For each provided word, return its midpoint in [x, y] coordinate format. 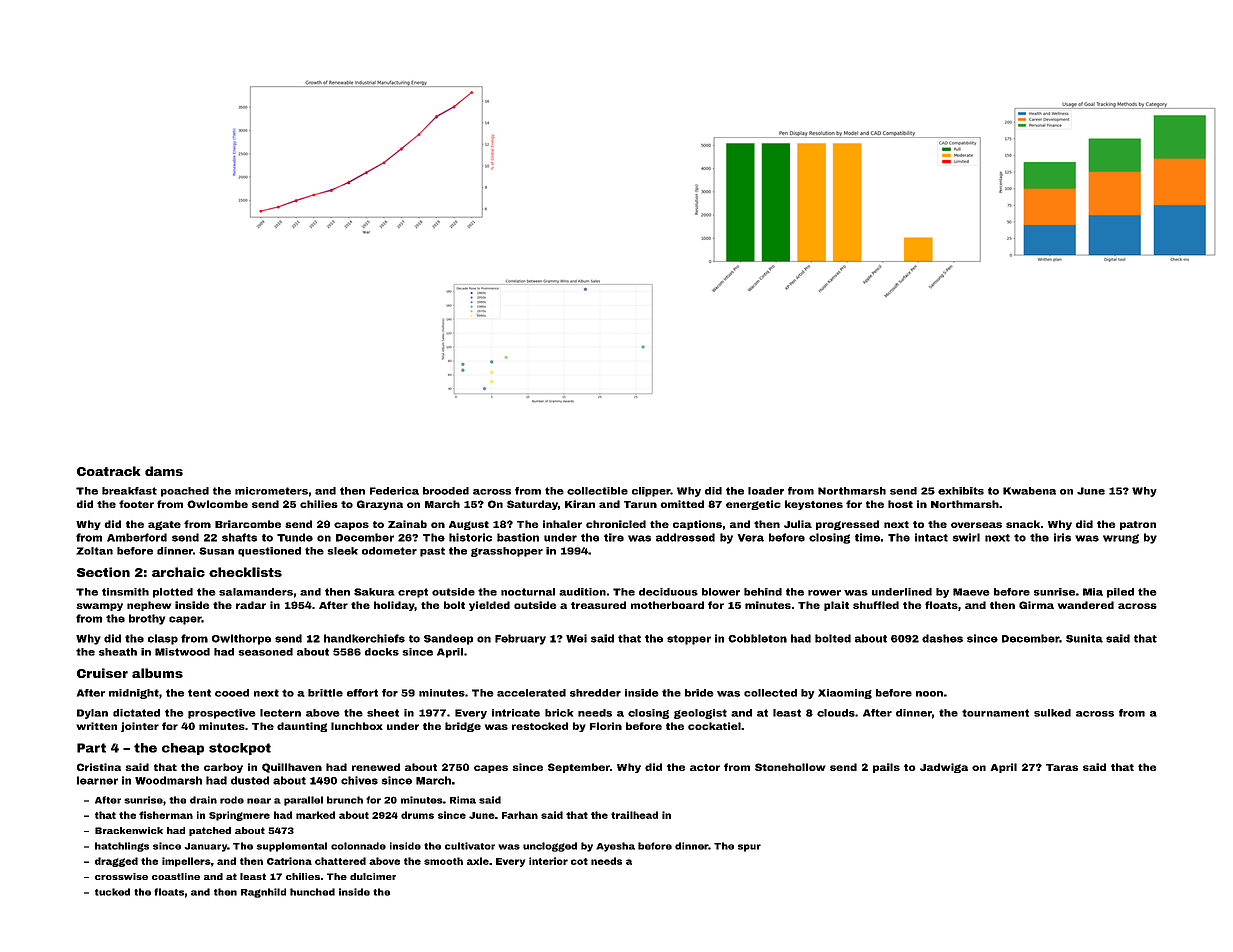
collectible [597, 491]
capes [491, 769]
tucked [112, 892]
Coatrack [109, 471]
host [900, 504]
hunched [312, 892]
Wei [576, 638]
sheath [118, 652]
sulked [1052, 713]
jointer [140, 727]
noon [929, 694]
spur [749, 848]
